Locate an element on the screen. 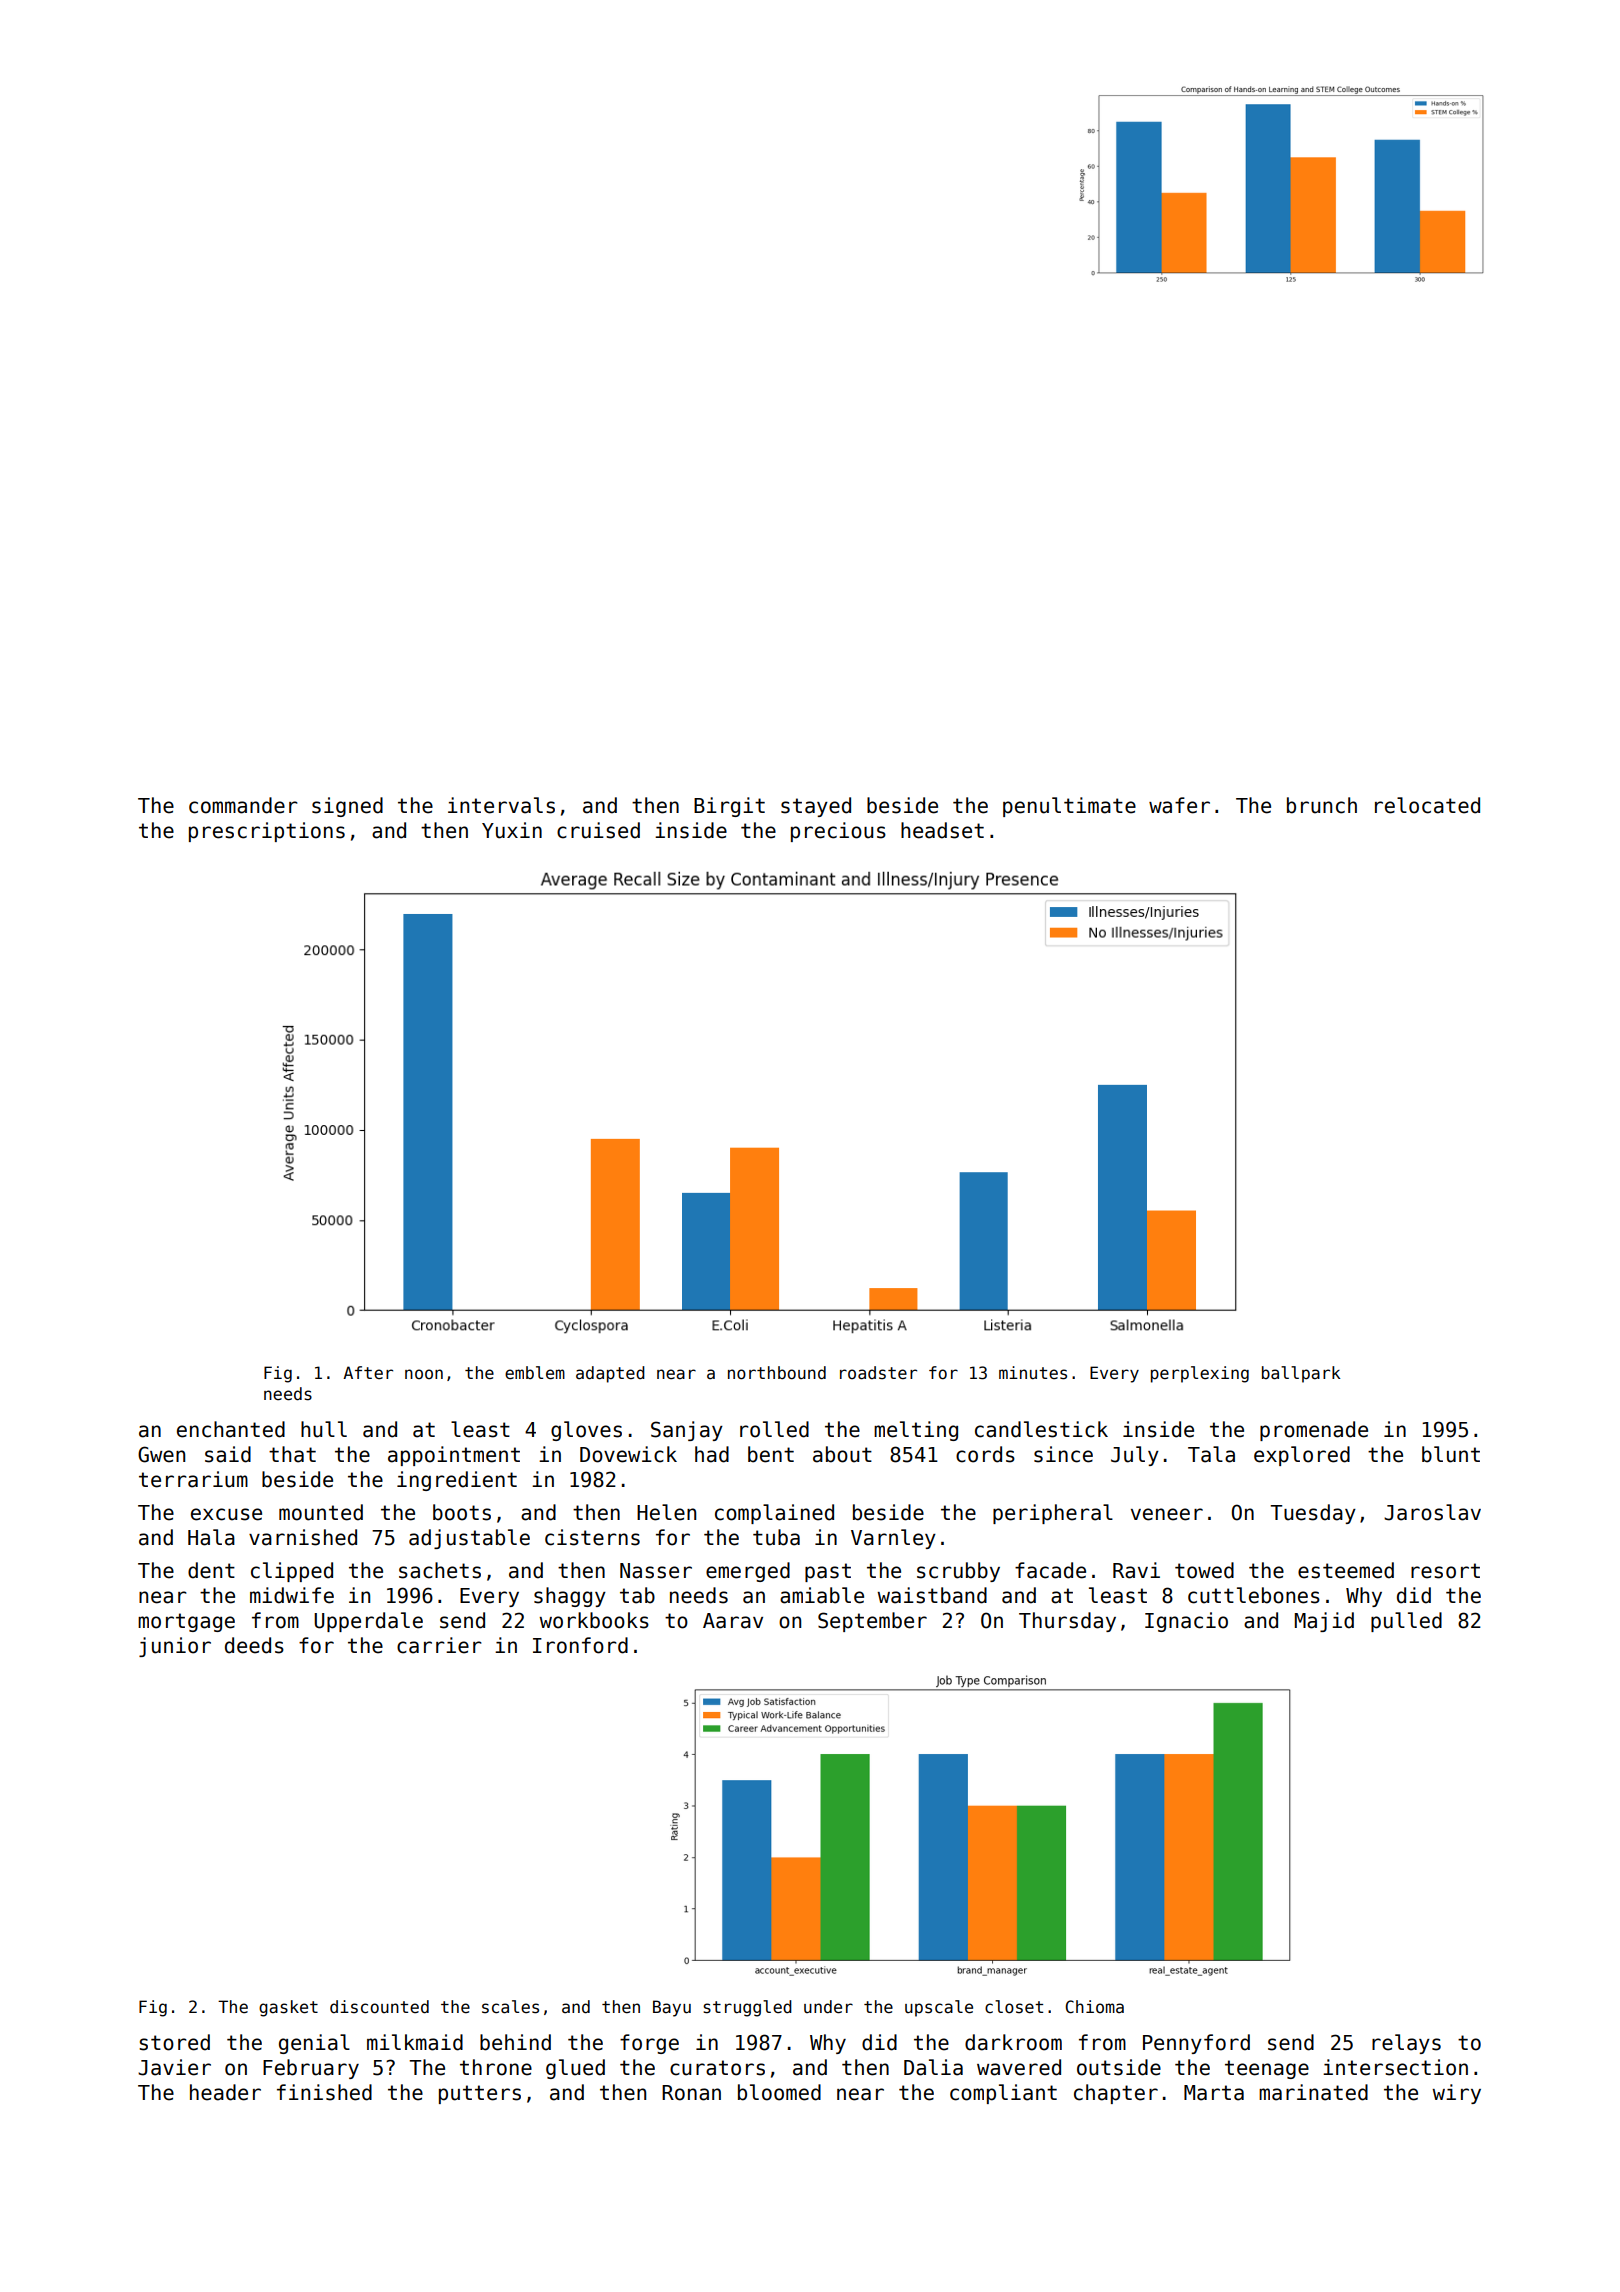 This screenshot has height=2292, width=1620. scrubby is located at coordinates (958, 1572).
